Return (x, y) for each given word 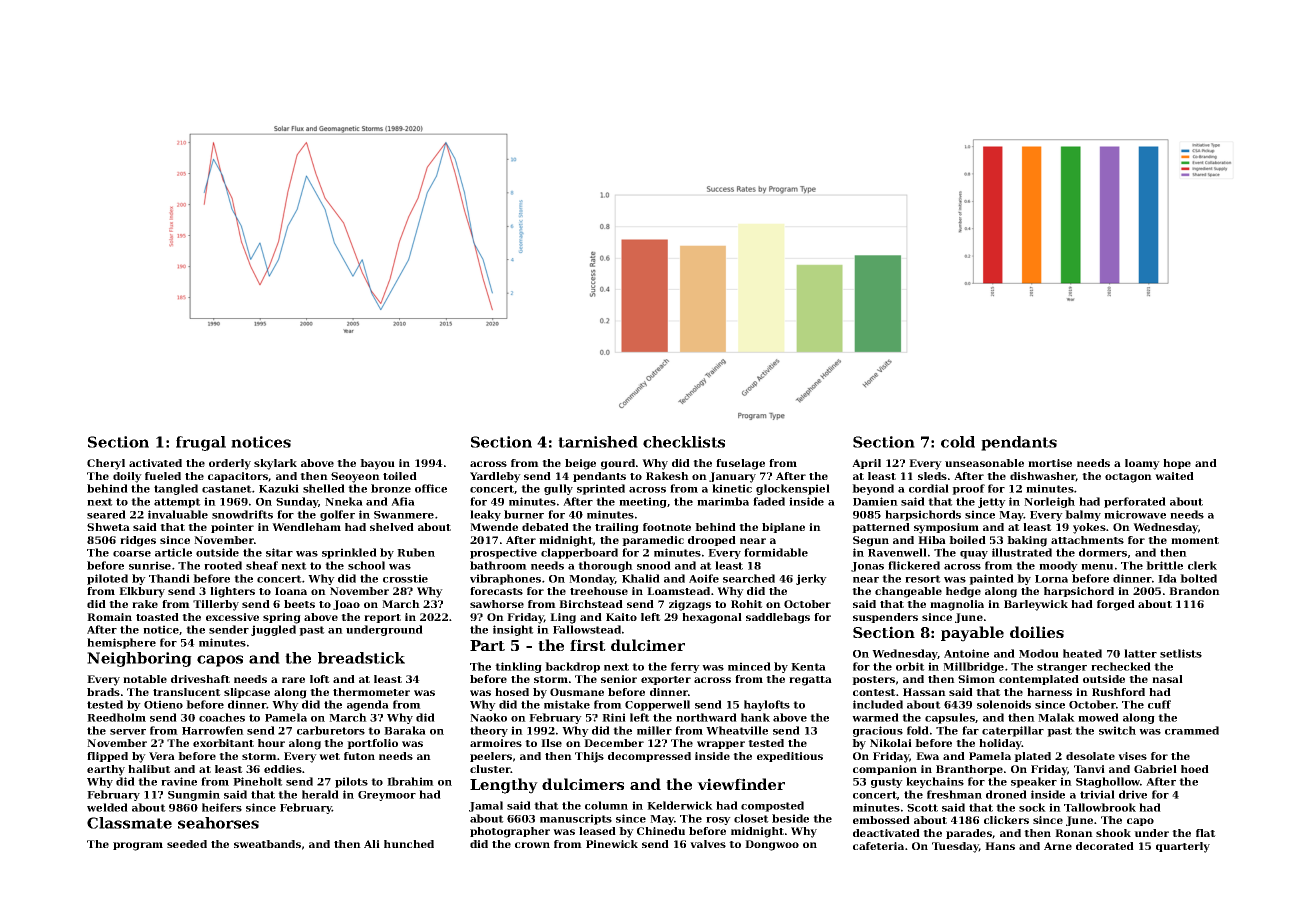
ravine (179, 781)
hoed (1195, 769)
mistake (567, 704)
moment (1195, 540)
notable (145, 679)
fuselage (740, 464)
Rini (614, 717)
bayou (377, 464)
